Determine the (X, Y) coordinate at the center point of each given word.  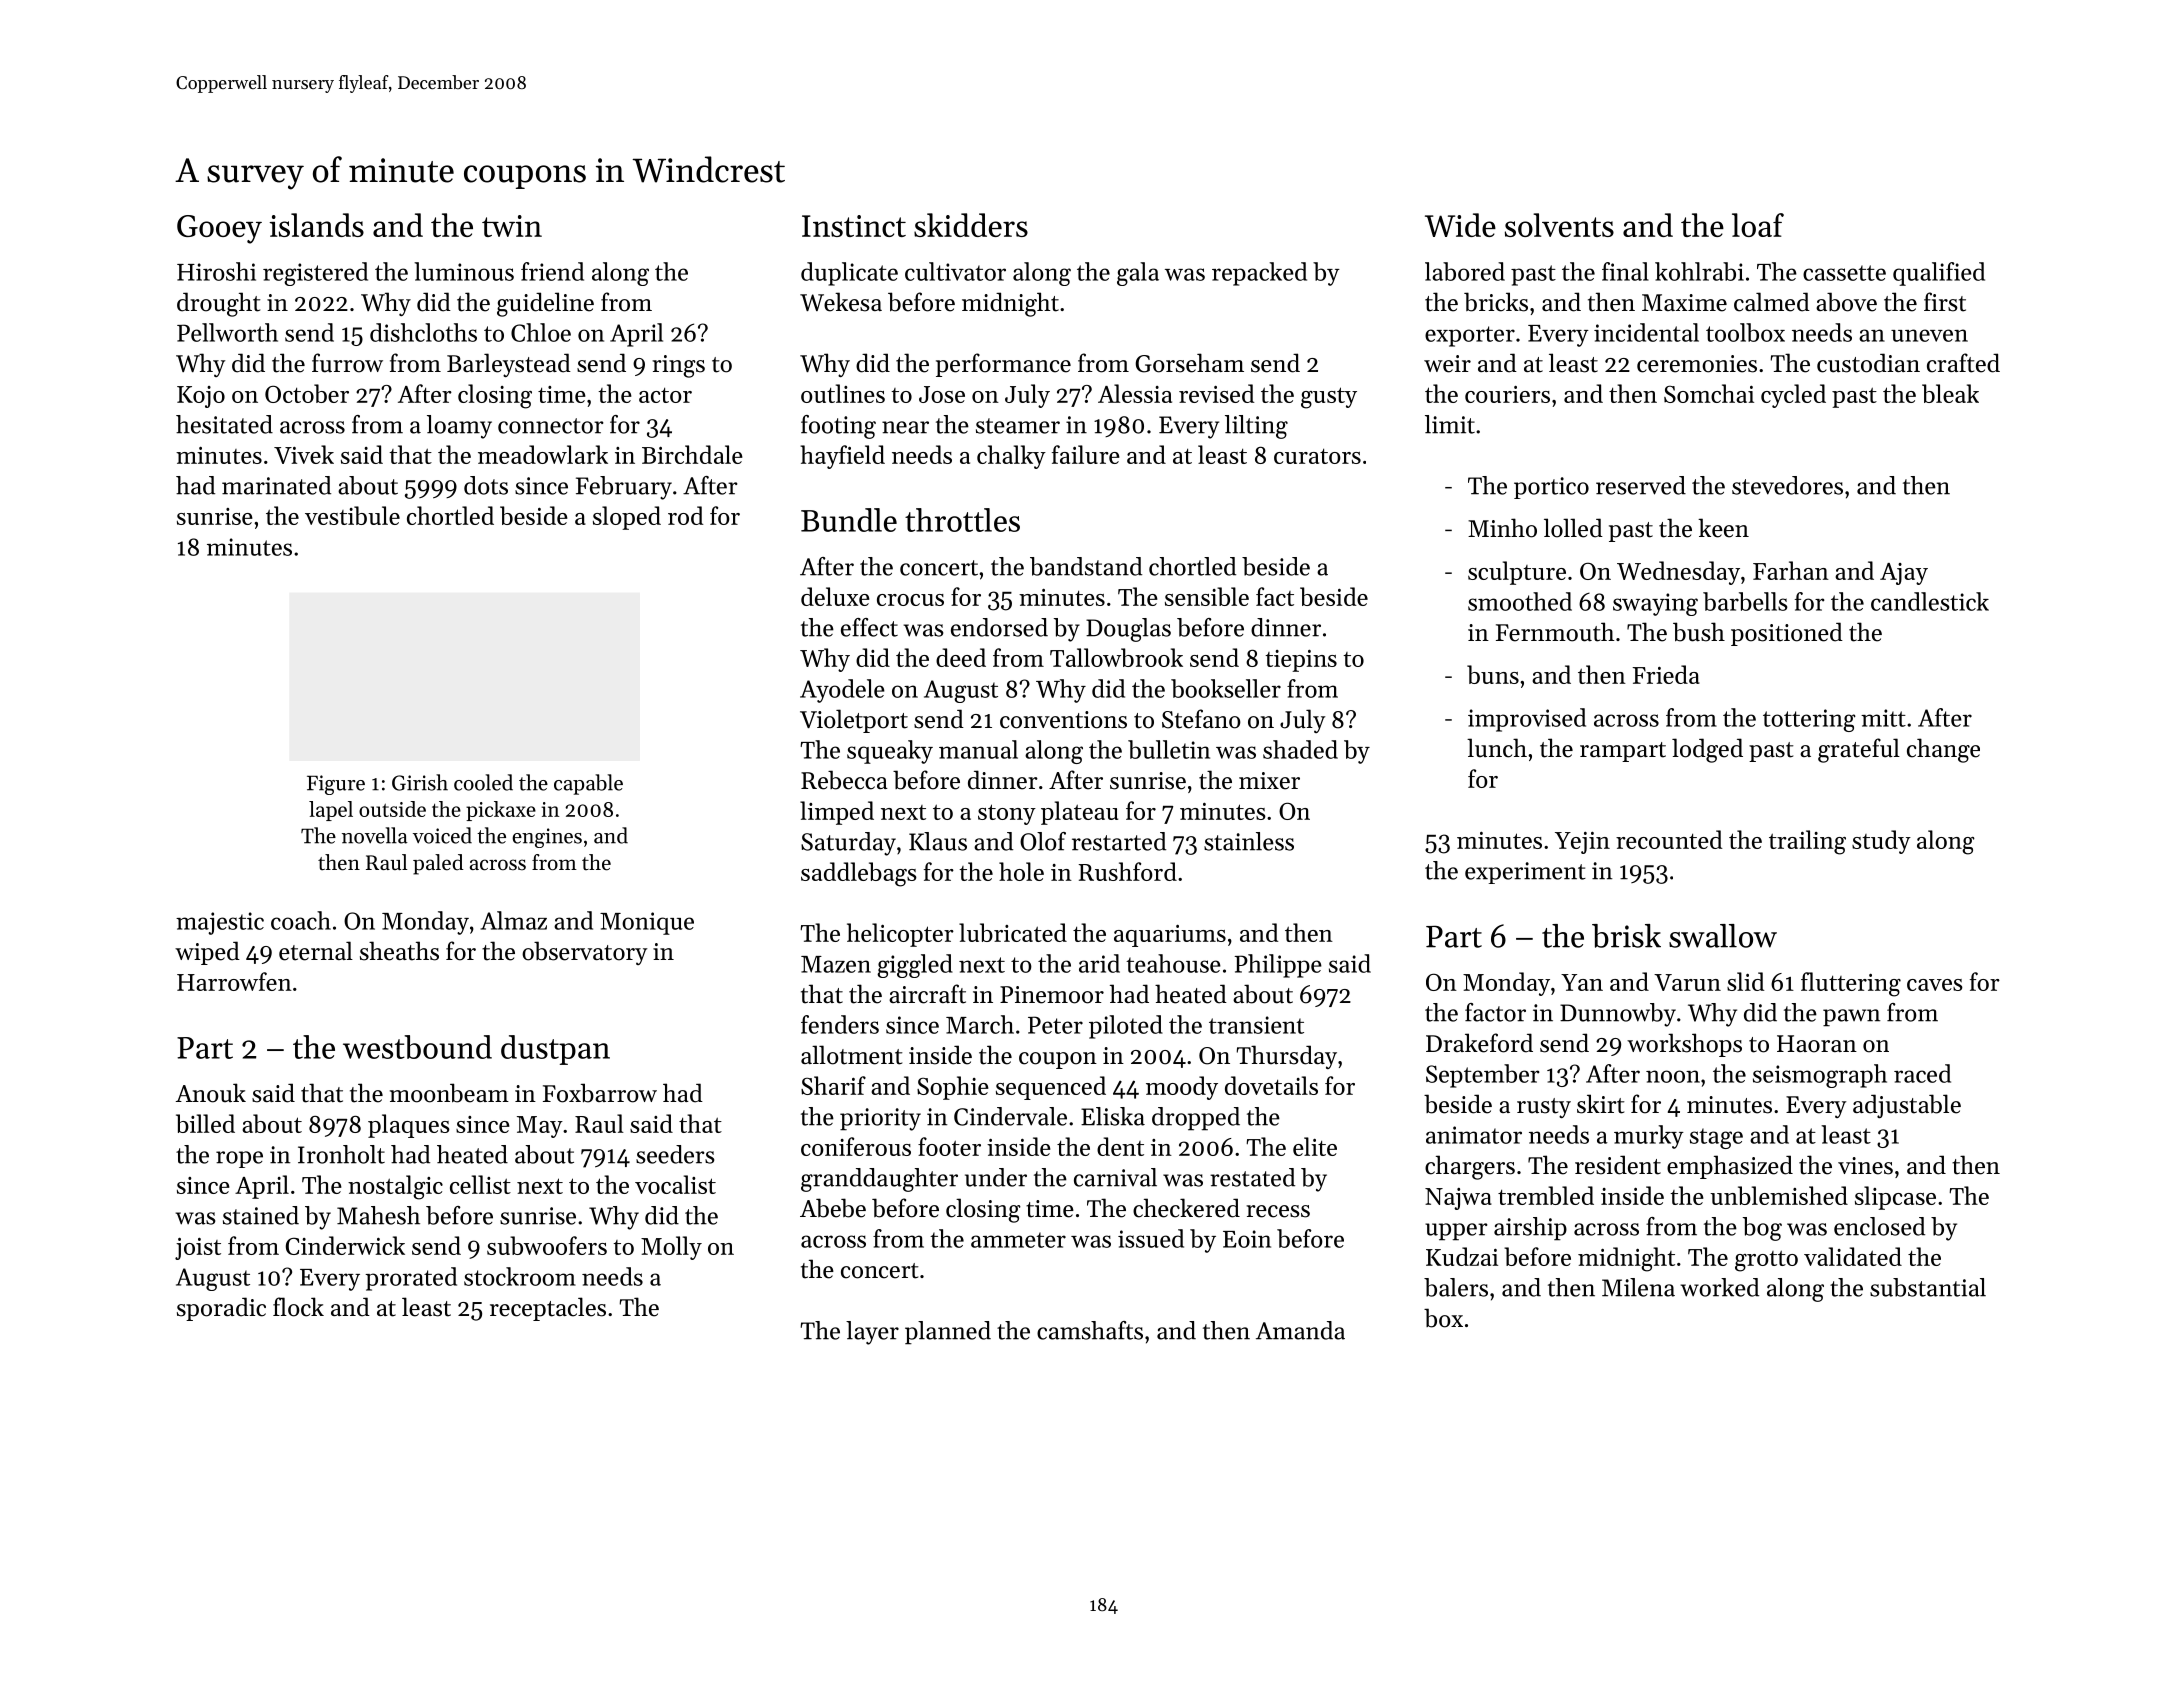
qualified (1939, 274)
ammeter (1018, 1240)
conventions (1063, 720)
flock (298, 1307)
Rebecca (844, 780)
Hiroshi (216, 271)
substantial (1928, 1287)
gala (1138, 274)
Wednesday (1678, 573)
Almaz (513, 920)
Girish (420, 782)
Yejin (1582, 843)
